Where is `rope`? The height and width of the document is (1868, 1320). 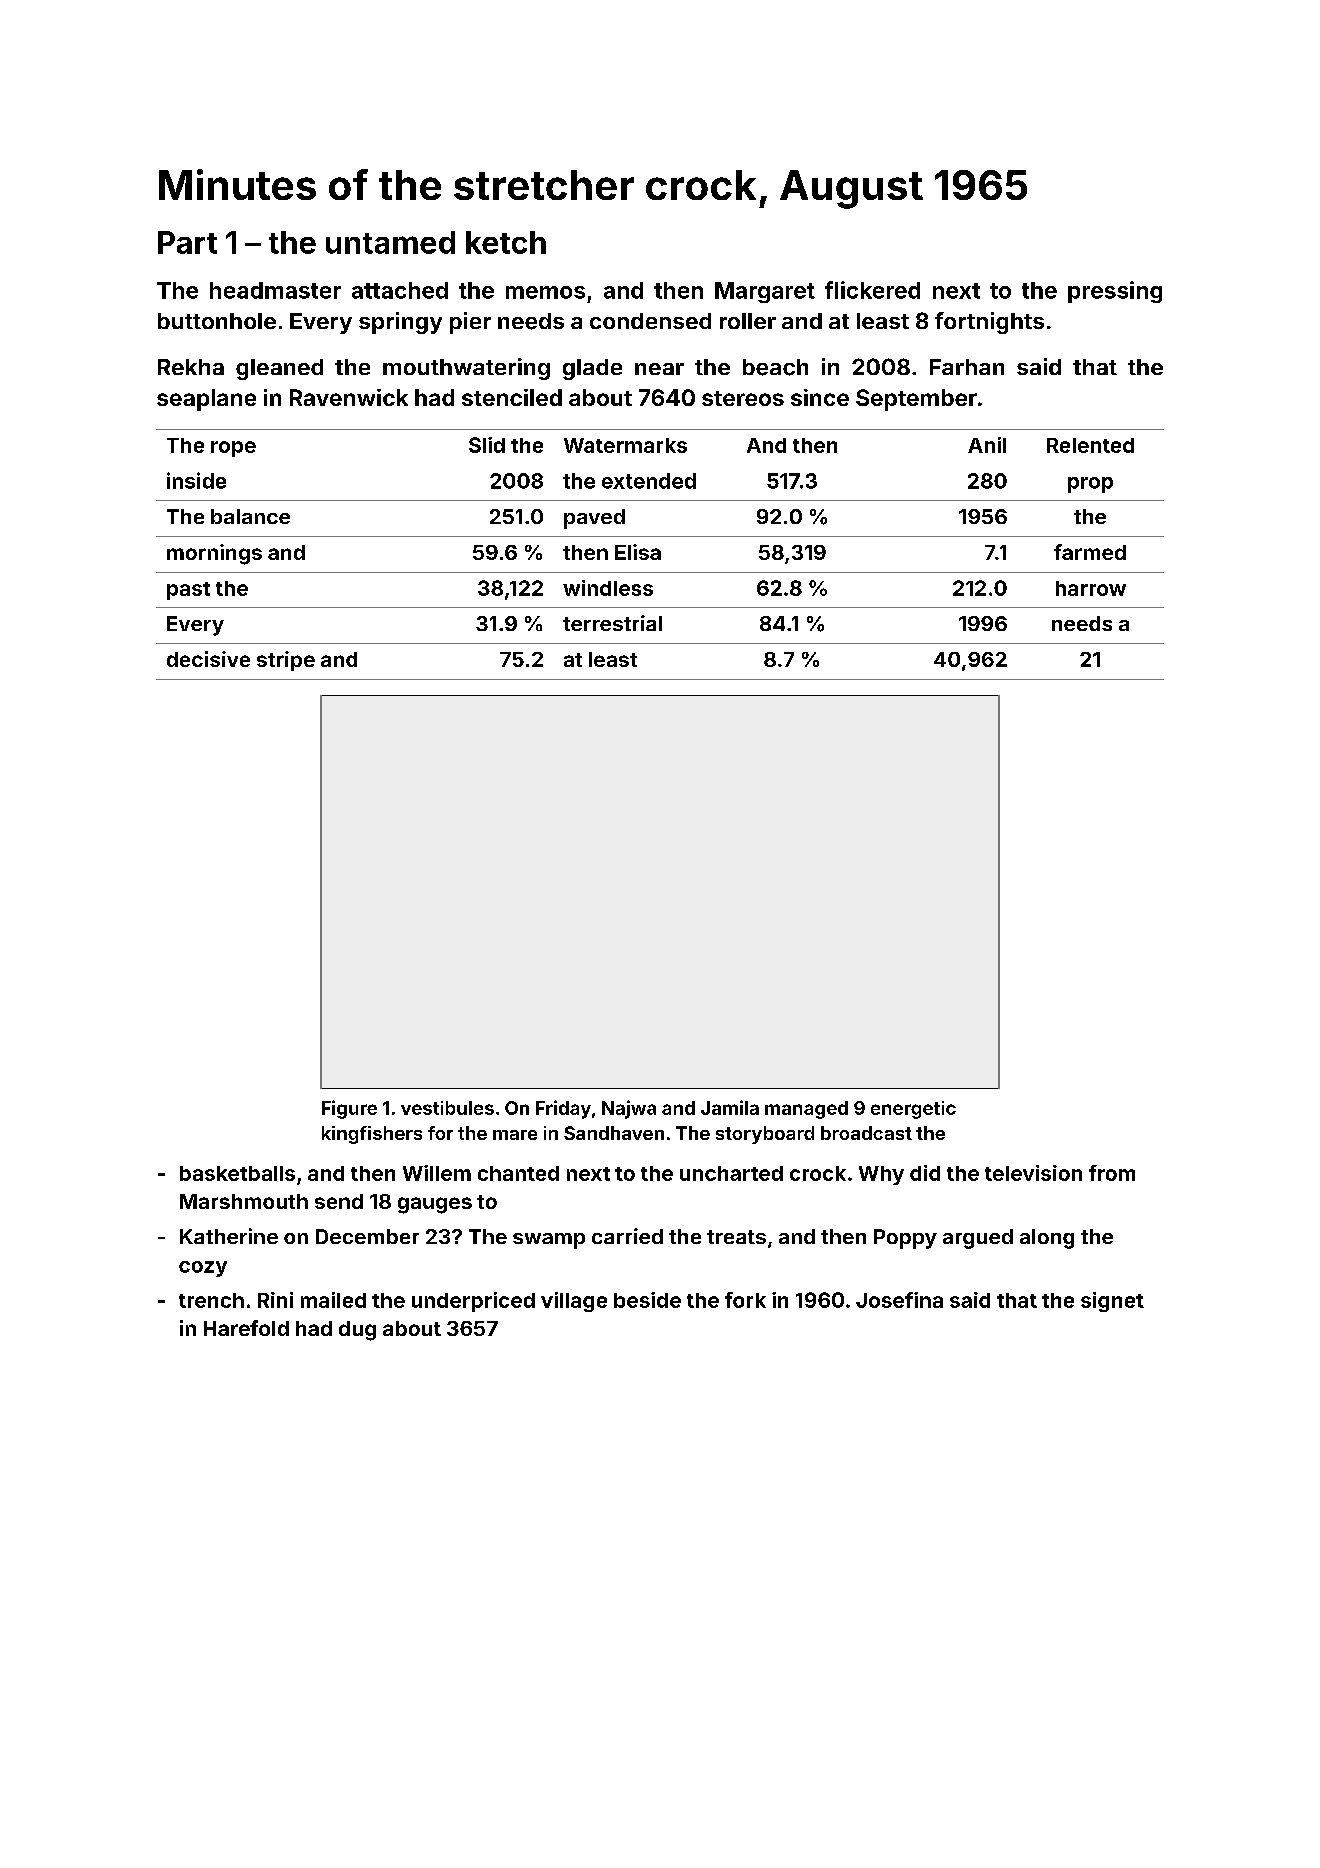
rope is located at coordinates (233, 449).
